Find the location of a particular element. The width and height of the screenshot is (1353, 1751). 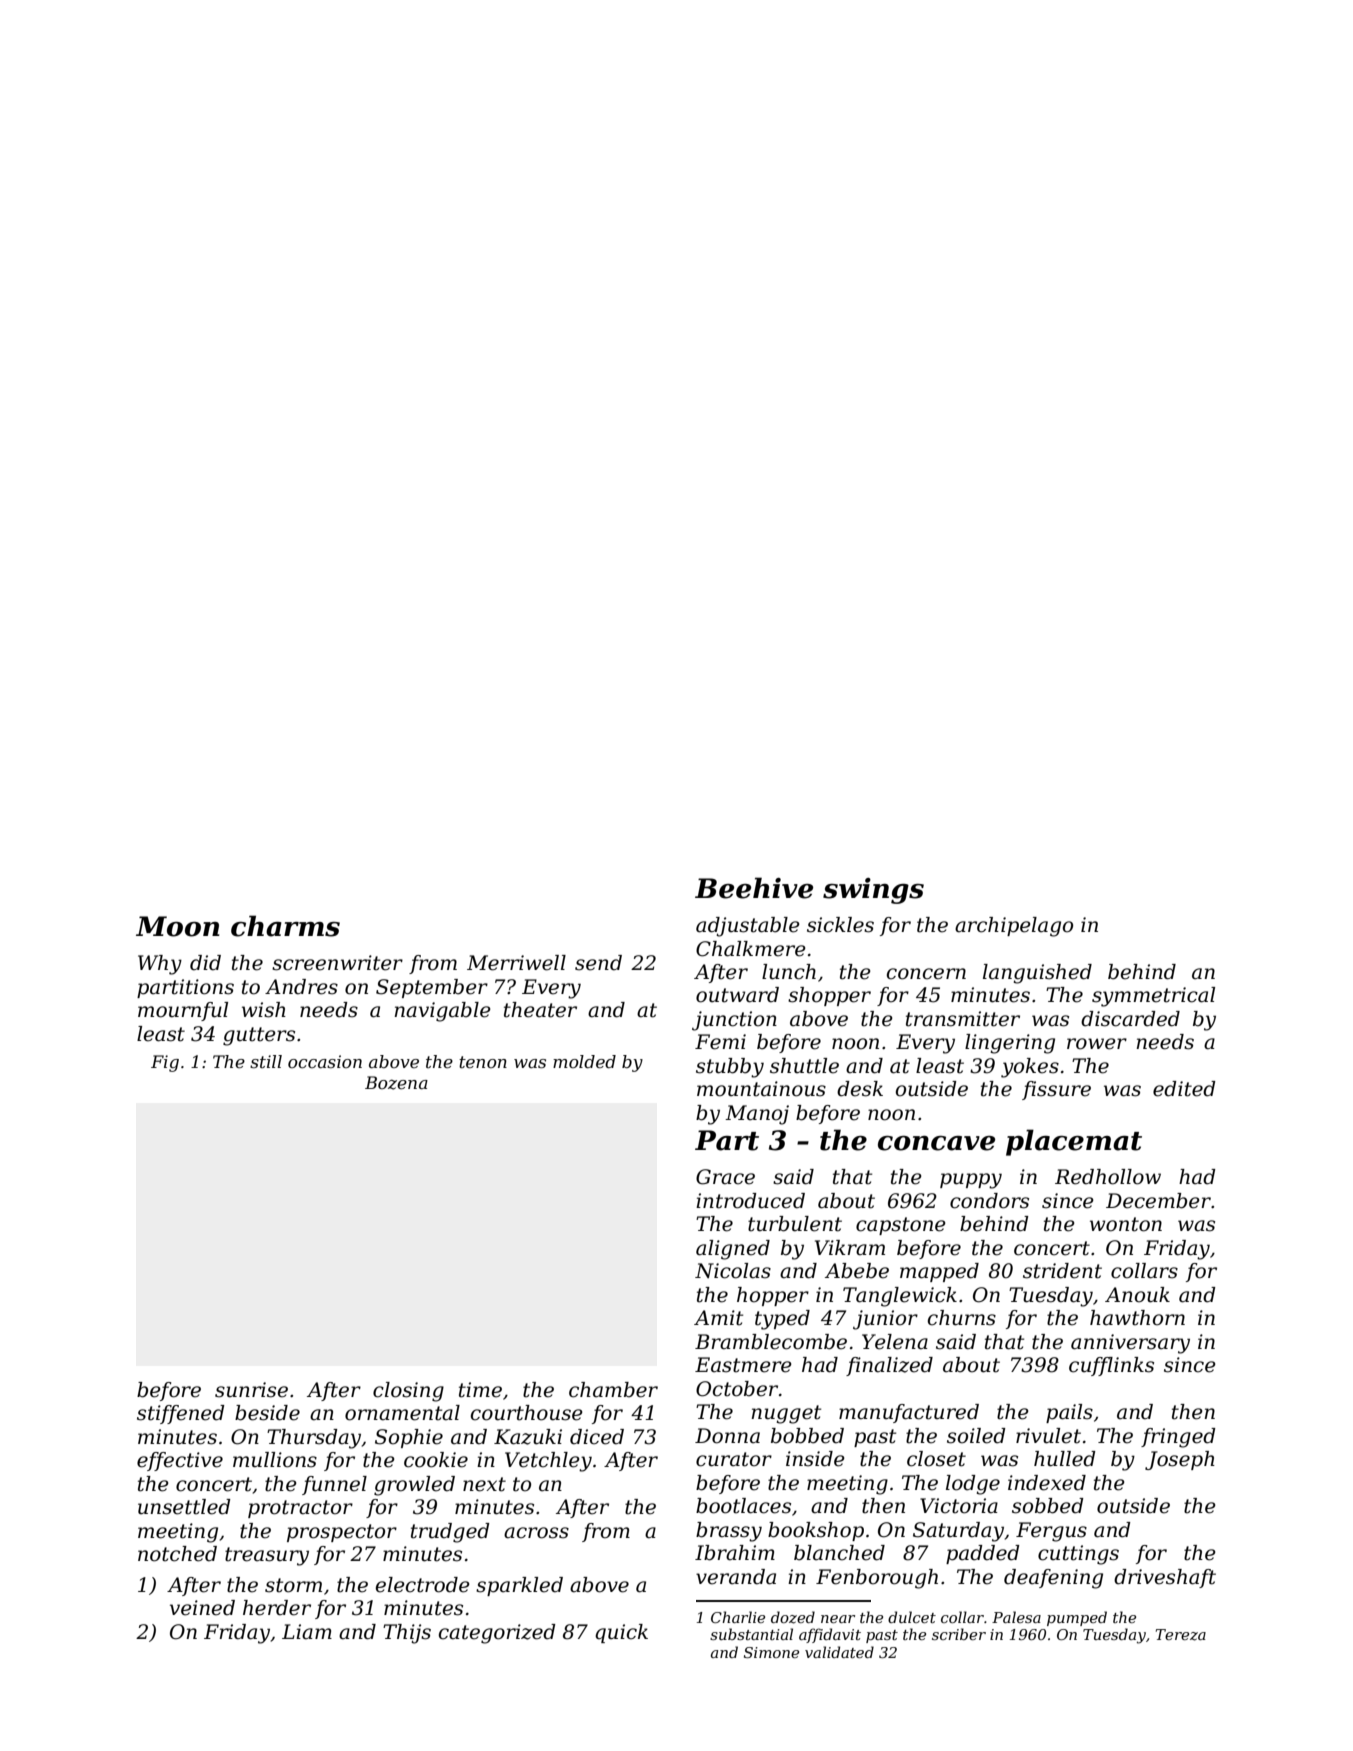

Victoria is located at coordinates (959, 1506).
